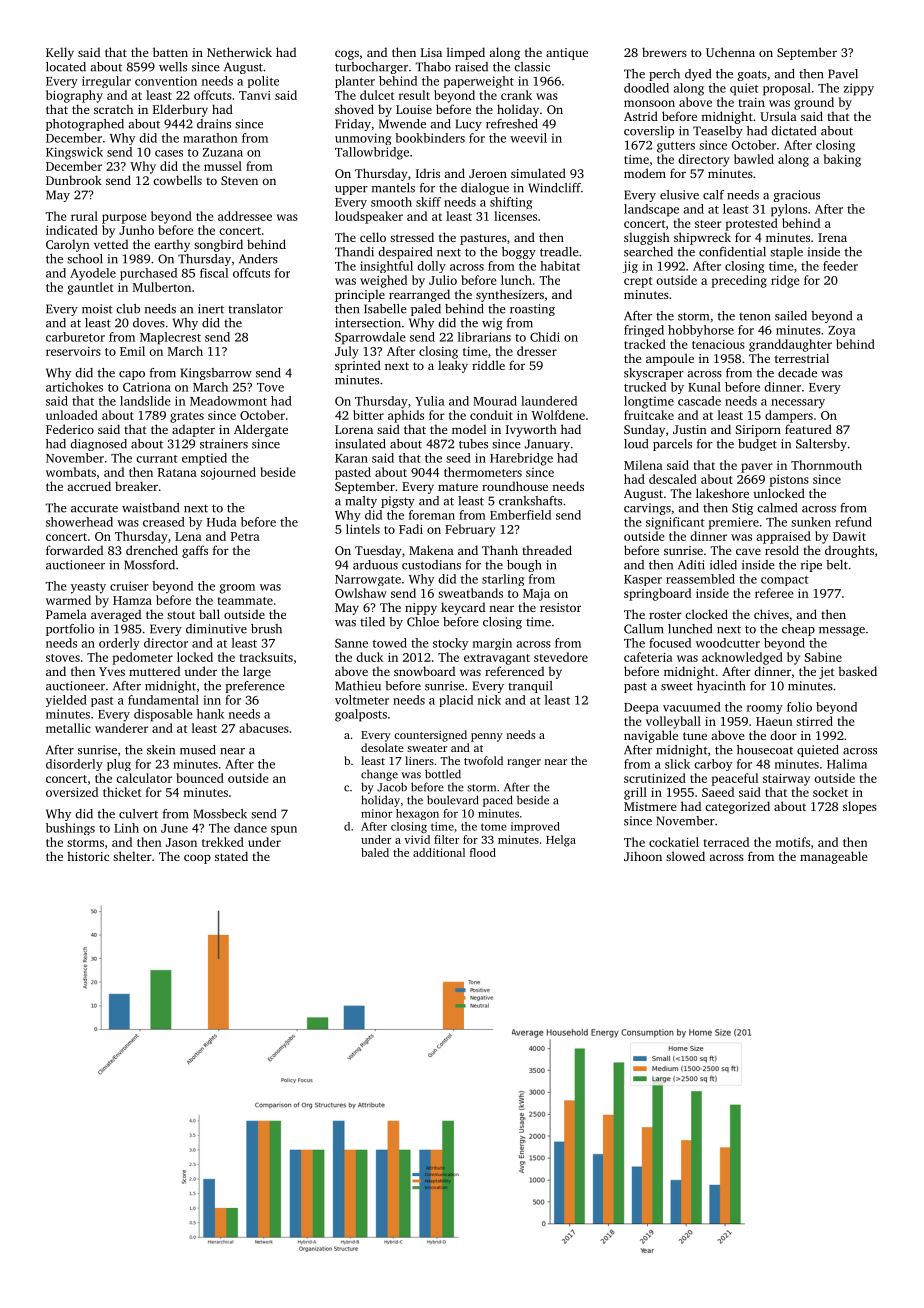 This screenshot has width=924, height=1308. Describe the element at coordinates (375, 852) in the screenshot. I see `baled` at that location.
